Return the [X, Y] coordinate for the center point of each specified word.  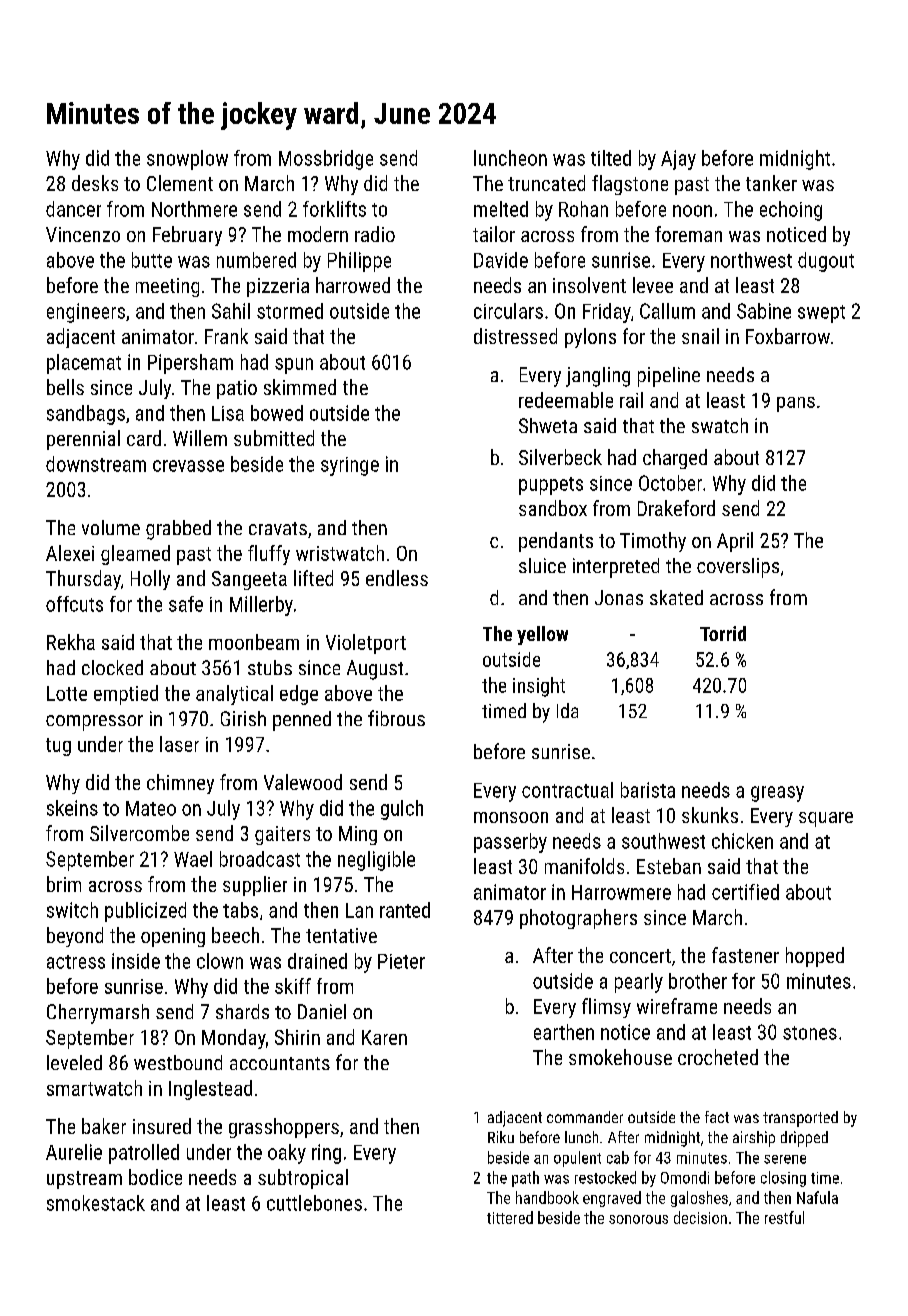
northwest [751, 260]
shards [242, 1011]
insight [539, 687]
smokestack [96, 1203]
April [735, 542]
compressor [94, 723]
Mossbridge [326, 160]
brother [698, 981]
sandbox [553, 508]
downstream [96, 464]
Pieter [401, 961]
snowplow [187, 160]
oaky [287, 1154]
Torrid [723, 633]
